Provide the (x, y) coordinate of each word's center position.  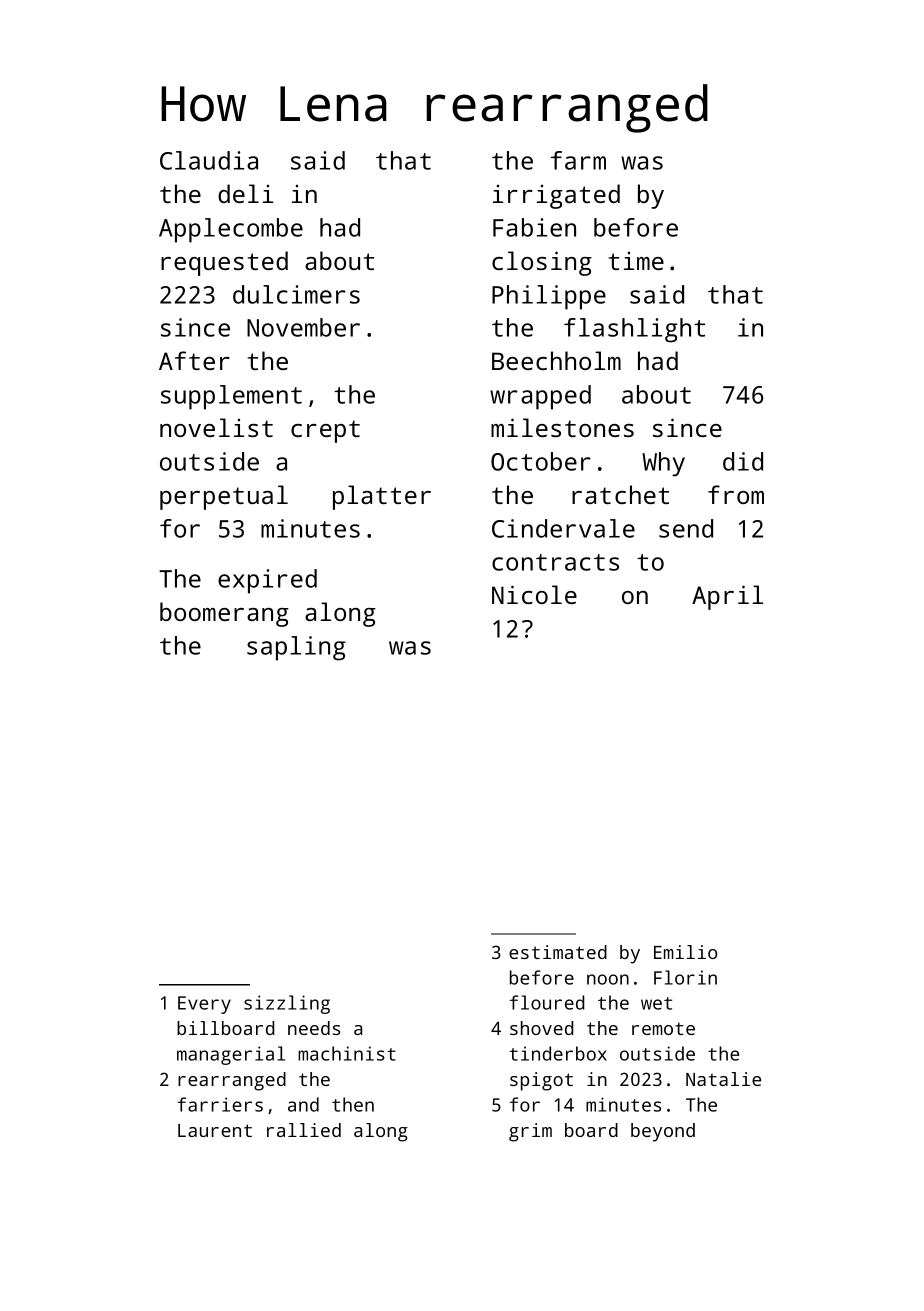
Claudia (209, 160)
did (743, 461)
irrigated (556, 196)
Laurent (215, 1130)
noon (608, 979)
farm (578, 160)
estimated (558, 952)
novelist (216, 427)
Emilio (685, 952)
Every (204, 1005)
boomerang (224, 614)
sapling (296, 648)
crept (325, 431)
